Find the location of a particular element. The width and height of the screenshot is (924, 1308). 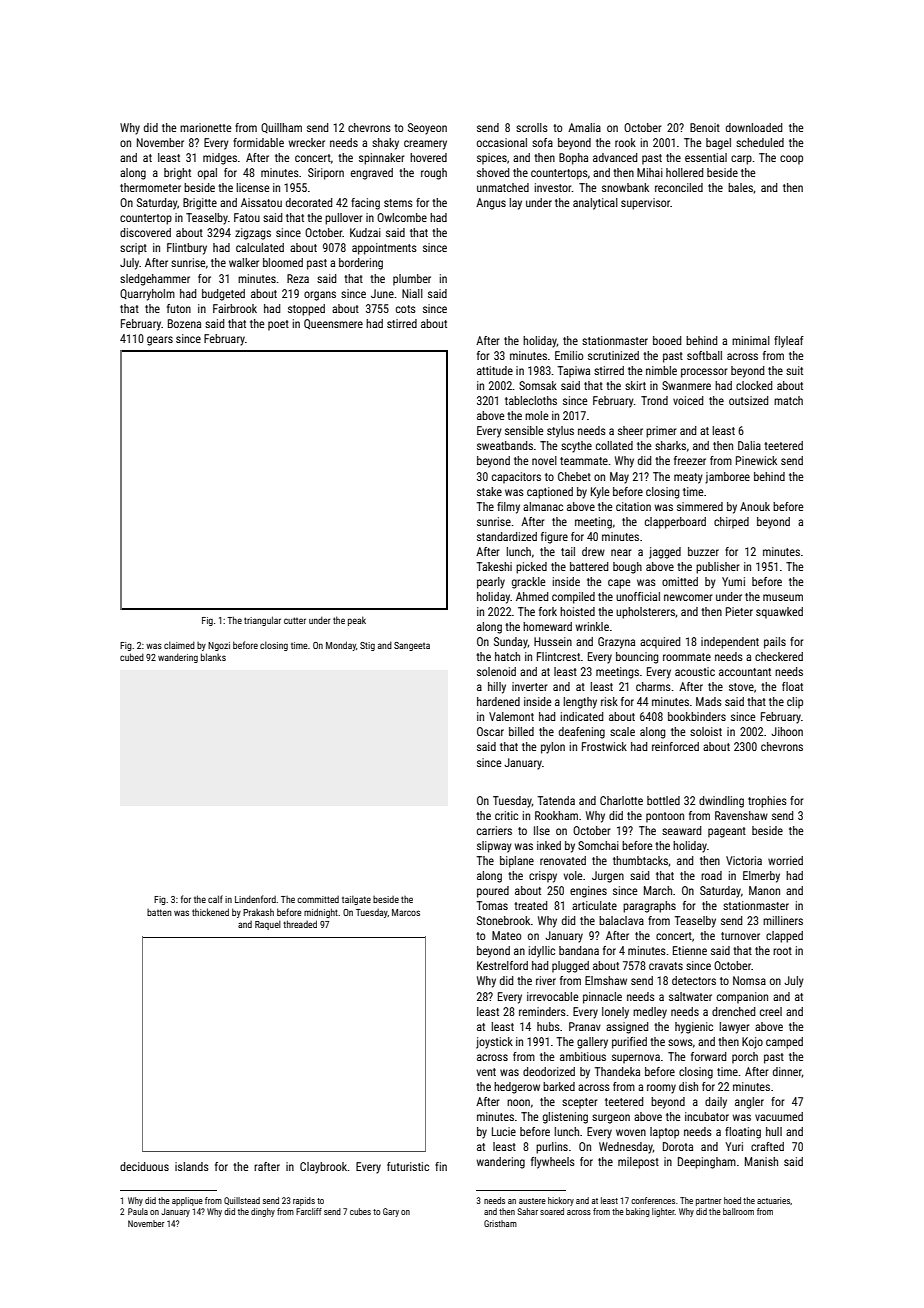

Pinewick is located at coordinates (756, 460).
